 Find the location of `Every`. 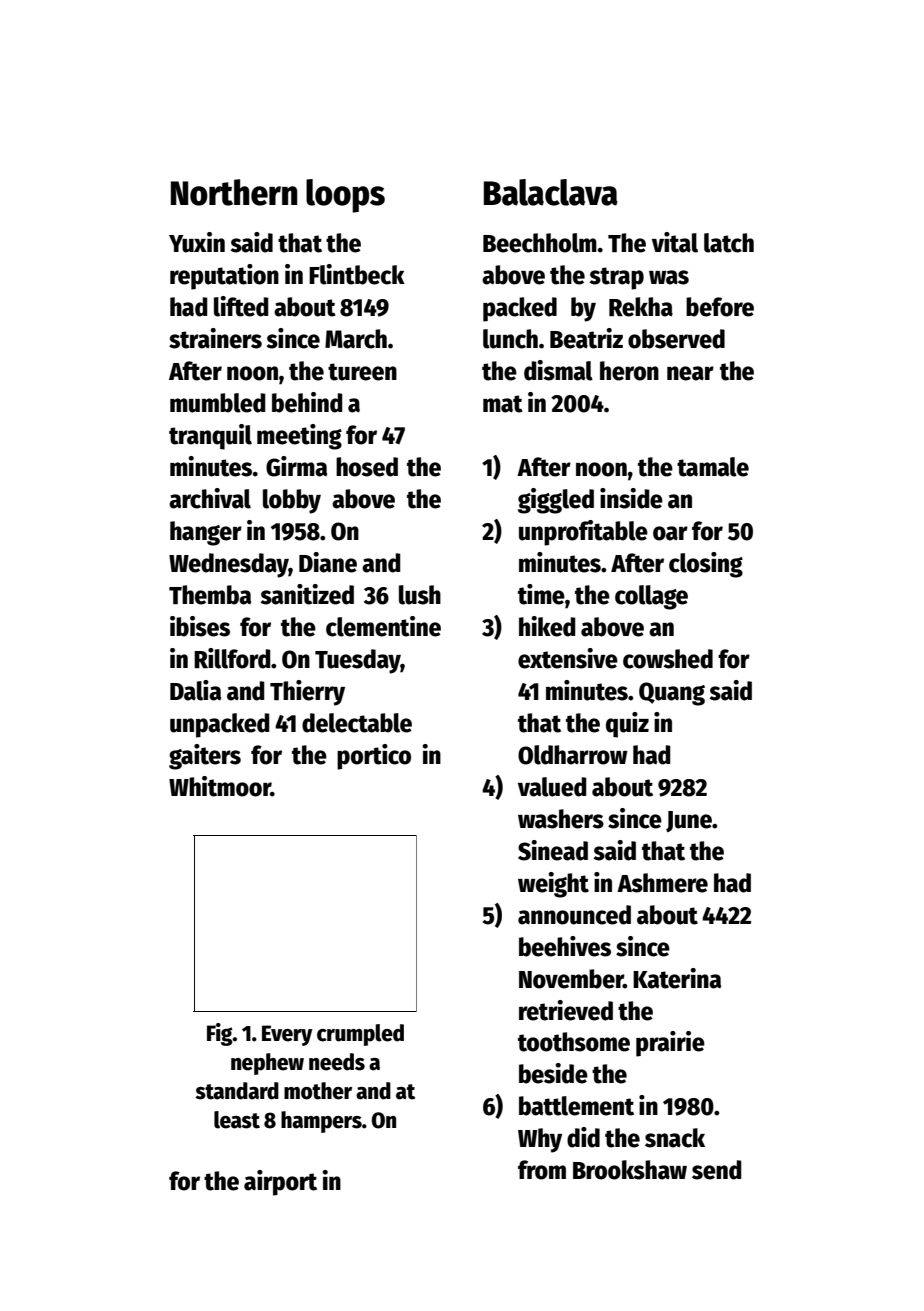

Every is located at coordinates (287, 1035).
